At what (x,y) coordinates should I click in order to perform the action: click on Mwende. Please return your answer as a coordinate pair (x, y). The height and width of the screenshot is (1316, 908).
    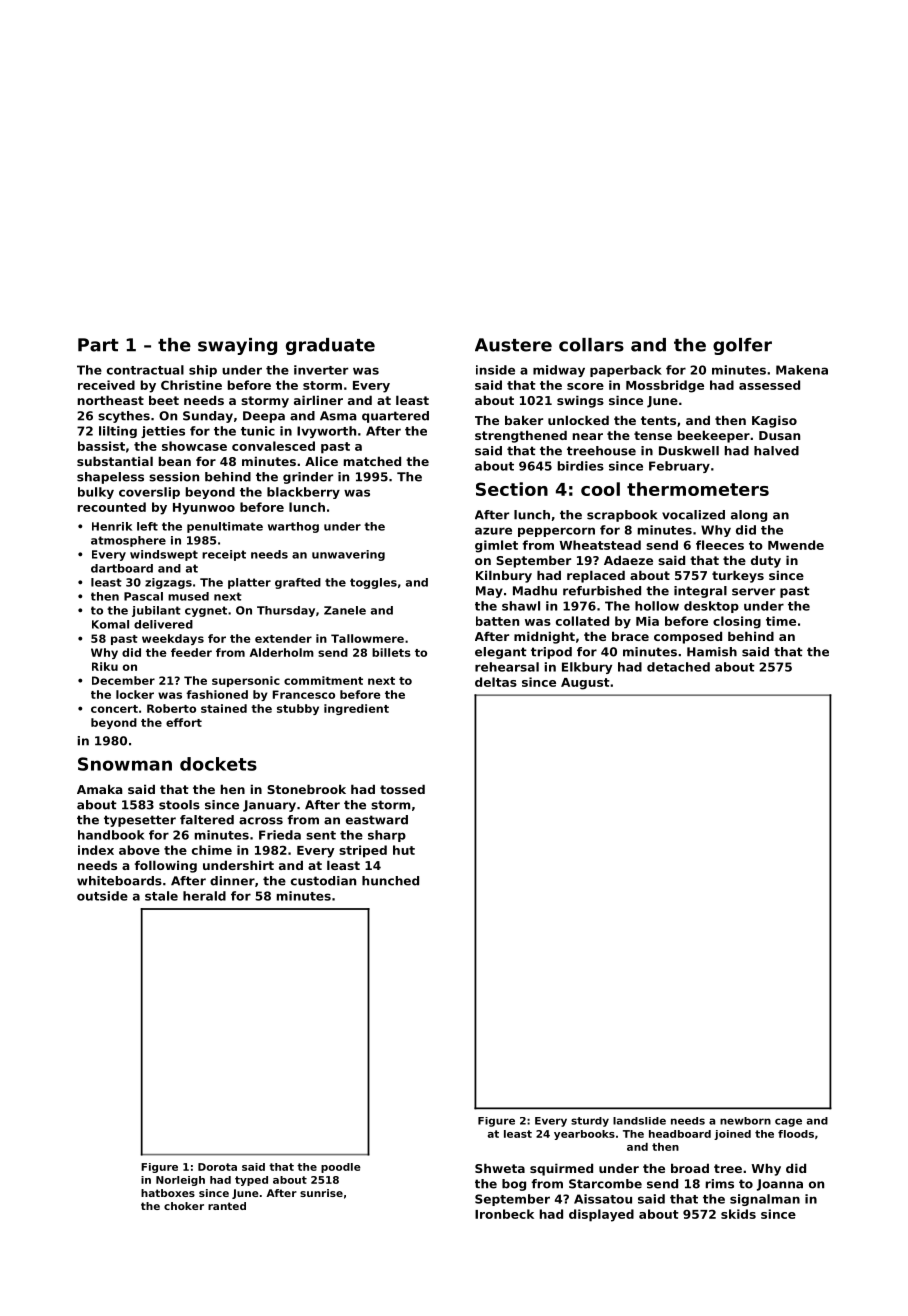
    Looking at the image, I should click on (796, 545).
